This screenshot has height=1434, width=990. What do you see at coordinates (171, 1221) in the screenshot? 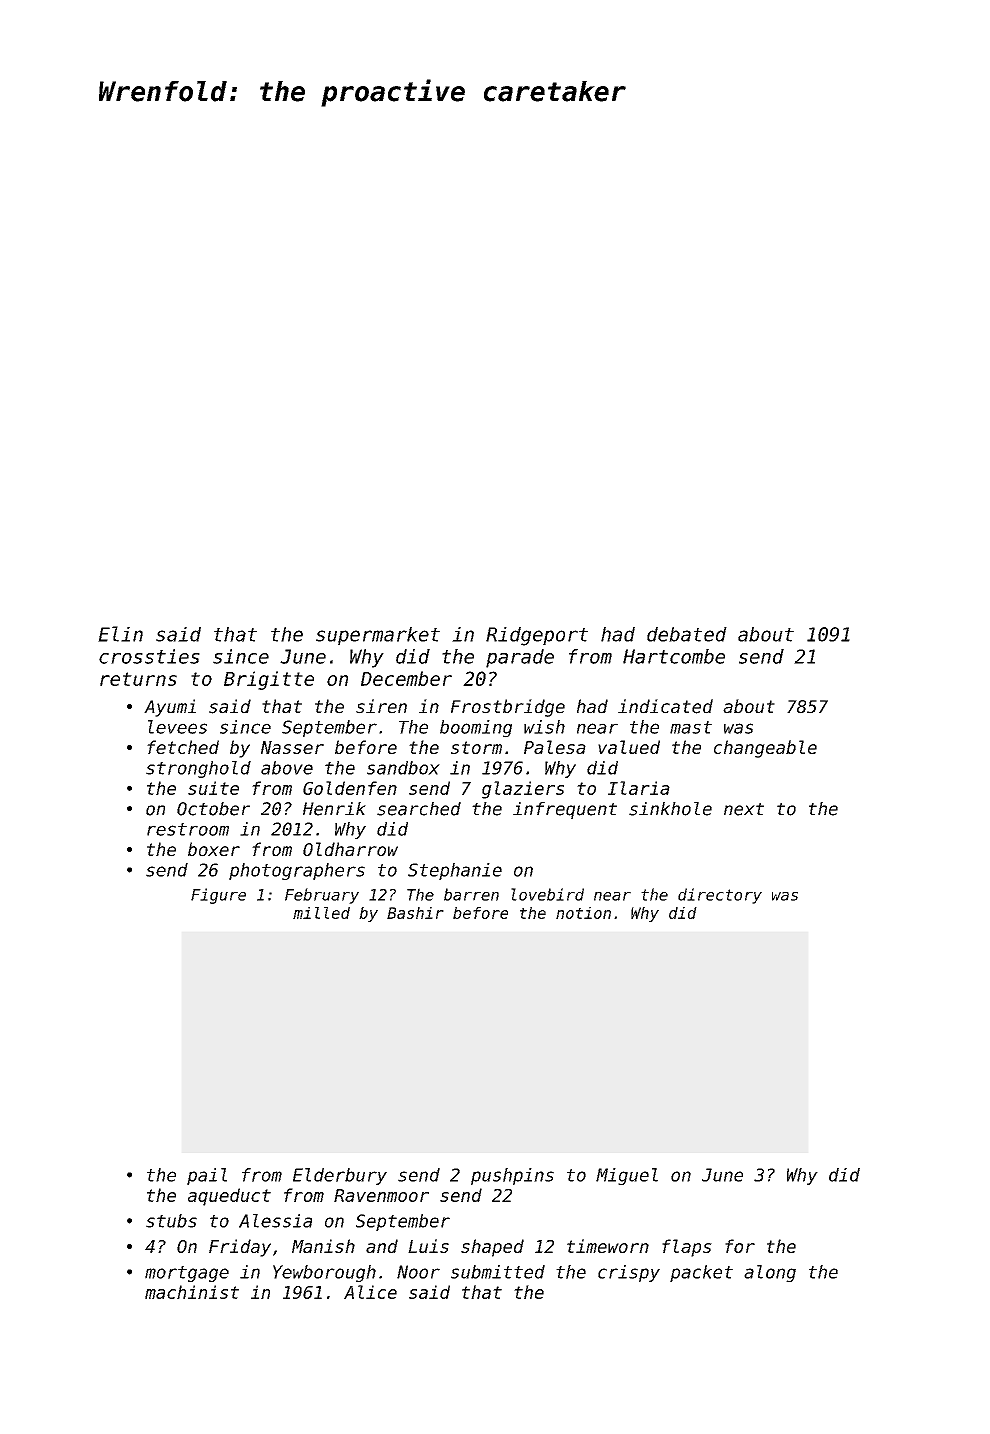
I see `stubs` at bounding box center [171, 1221].
